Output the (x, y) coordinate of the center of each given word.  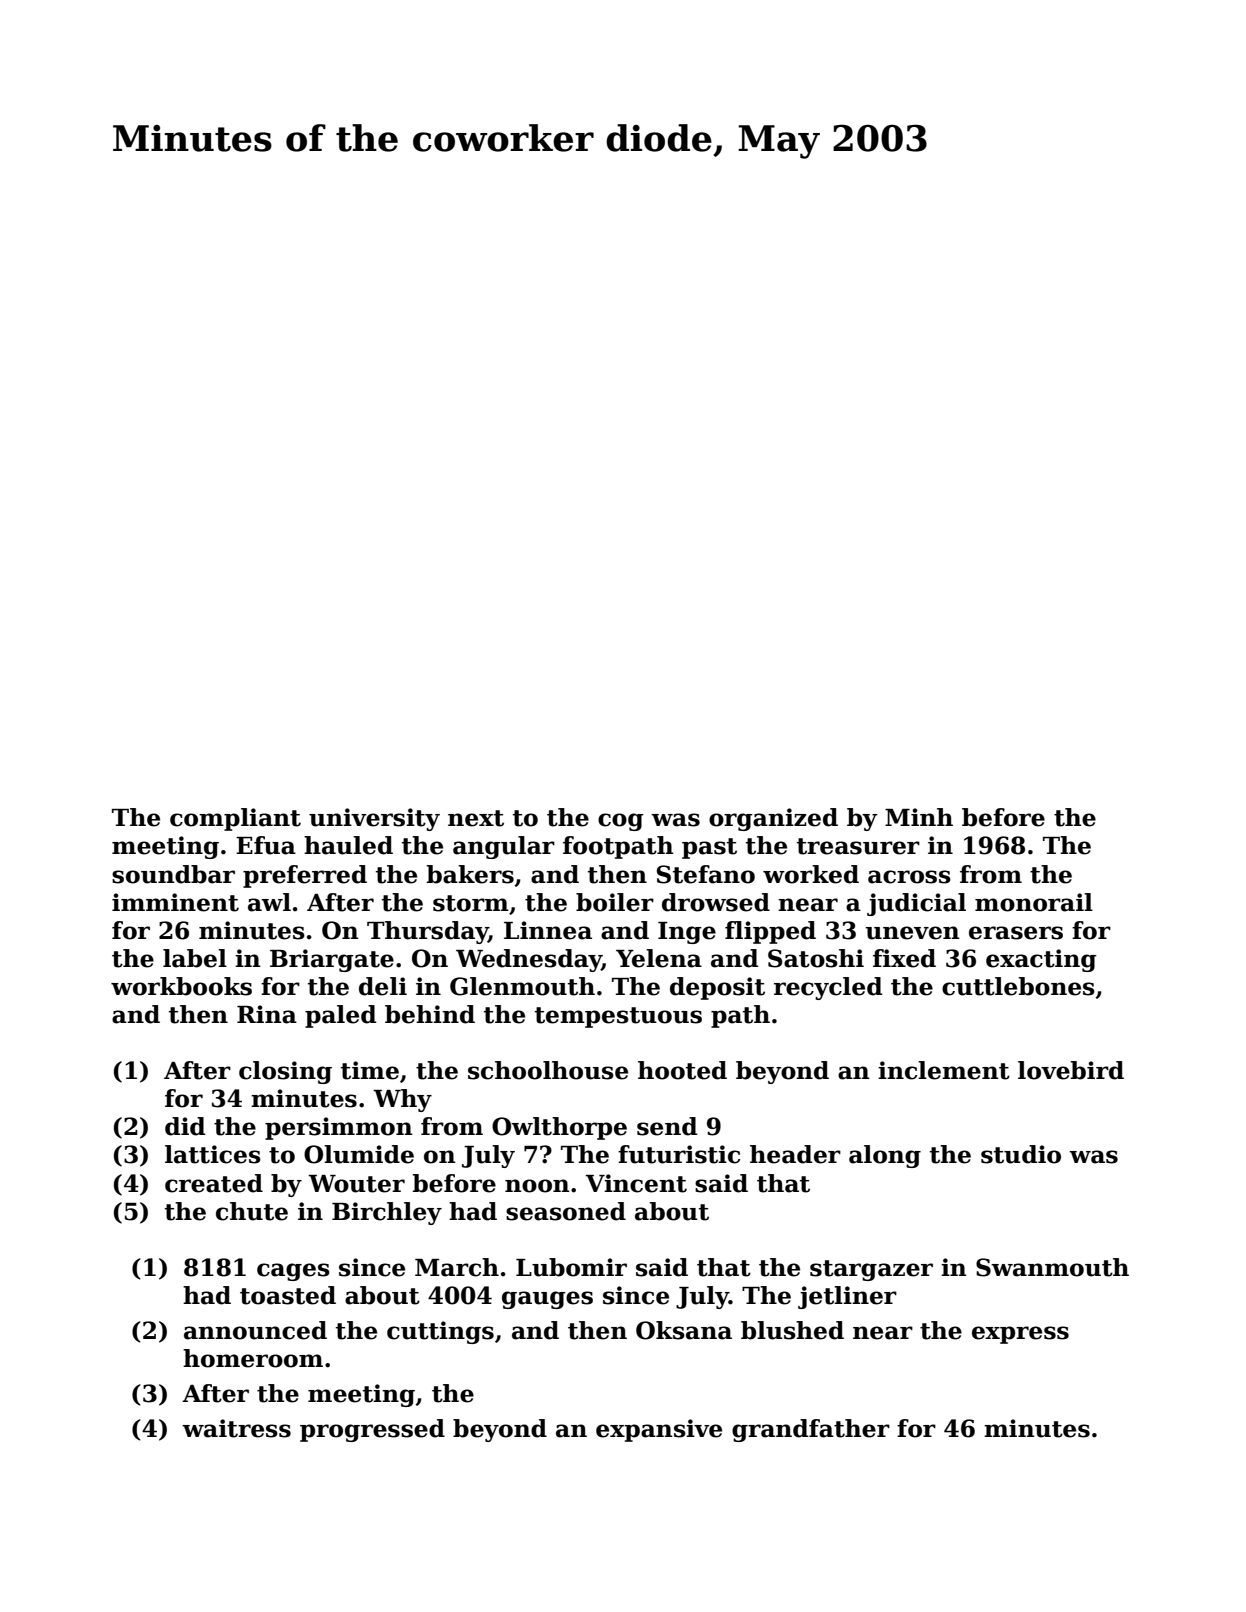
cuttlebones (1018, 986)
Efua (266, 845)
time (370, 1070)
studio (1021, 1154)
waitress (236, 1428)
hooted (682, 1070)
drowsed (716, 902)
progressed (372, 1430)
